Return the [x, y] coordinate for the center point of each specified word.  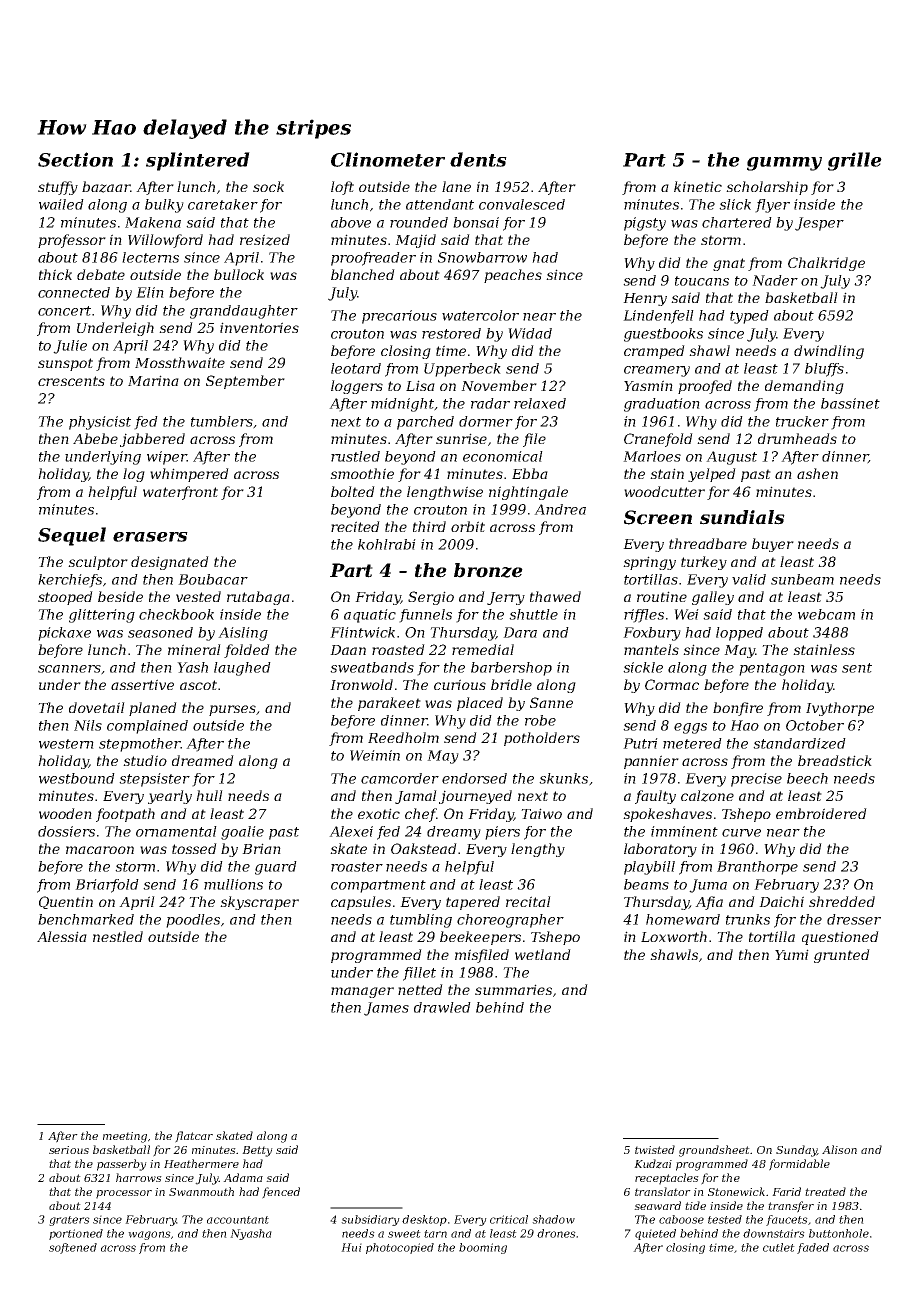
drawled [442, 1007]
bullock [239, 274]
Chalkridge [826, 264]
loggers [357, 387]
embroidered [821, 813]
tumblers [222, 421]
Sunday [796, 1151]
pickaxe [64, 634]
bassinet [850, 403]
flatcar [194, 1137]
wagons [149, 1235]
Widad [530, 333]
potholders [542, 739]
